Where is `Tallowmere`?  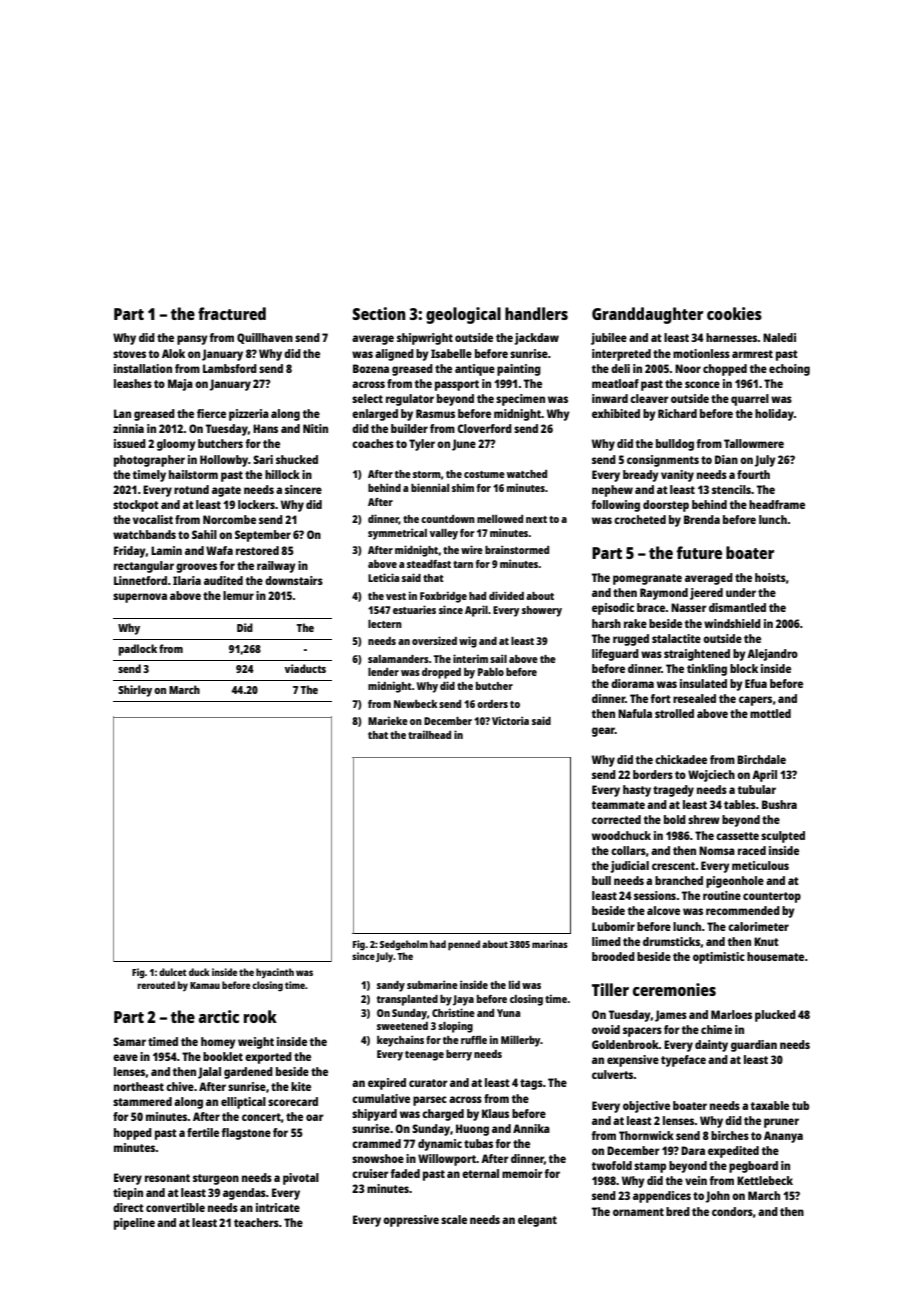
Tallowmere is located at coordinates (754, 443).
